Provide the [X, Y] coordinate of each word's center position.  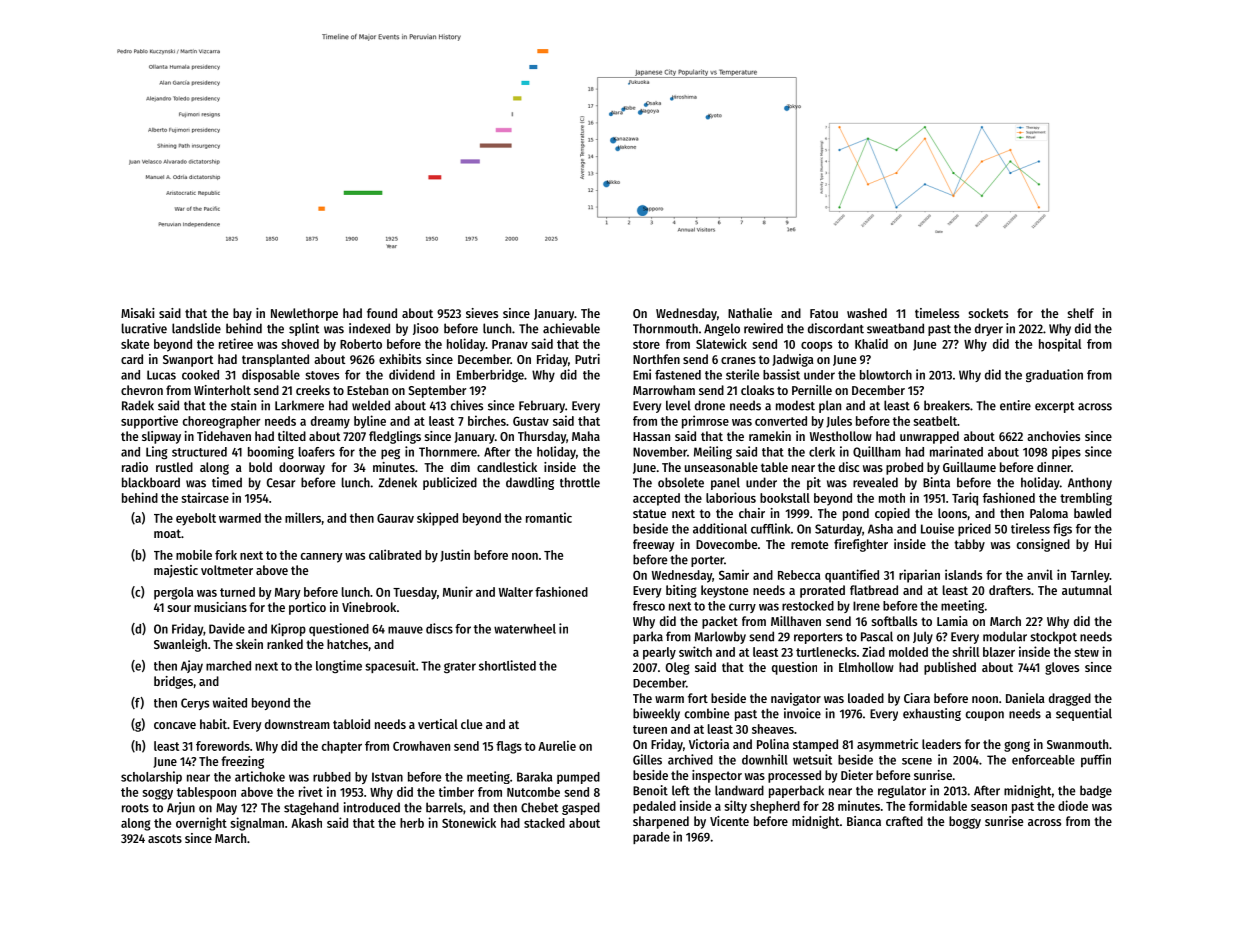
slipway [161, 437]
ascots [165, 838]
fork [226, 555]
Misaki [138, 313]
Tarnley [1090, 576]
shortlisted [507, 665]
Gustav [531, 421]
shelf [1081, 313]
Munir [458, 591]
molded [908, 652]
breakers [947, 405]
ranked [285, 644]
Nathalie [750, 313]
